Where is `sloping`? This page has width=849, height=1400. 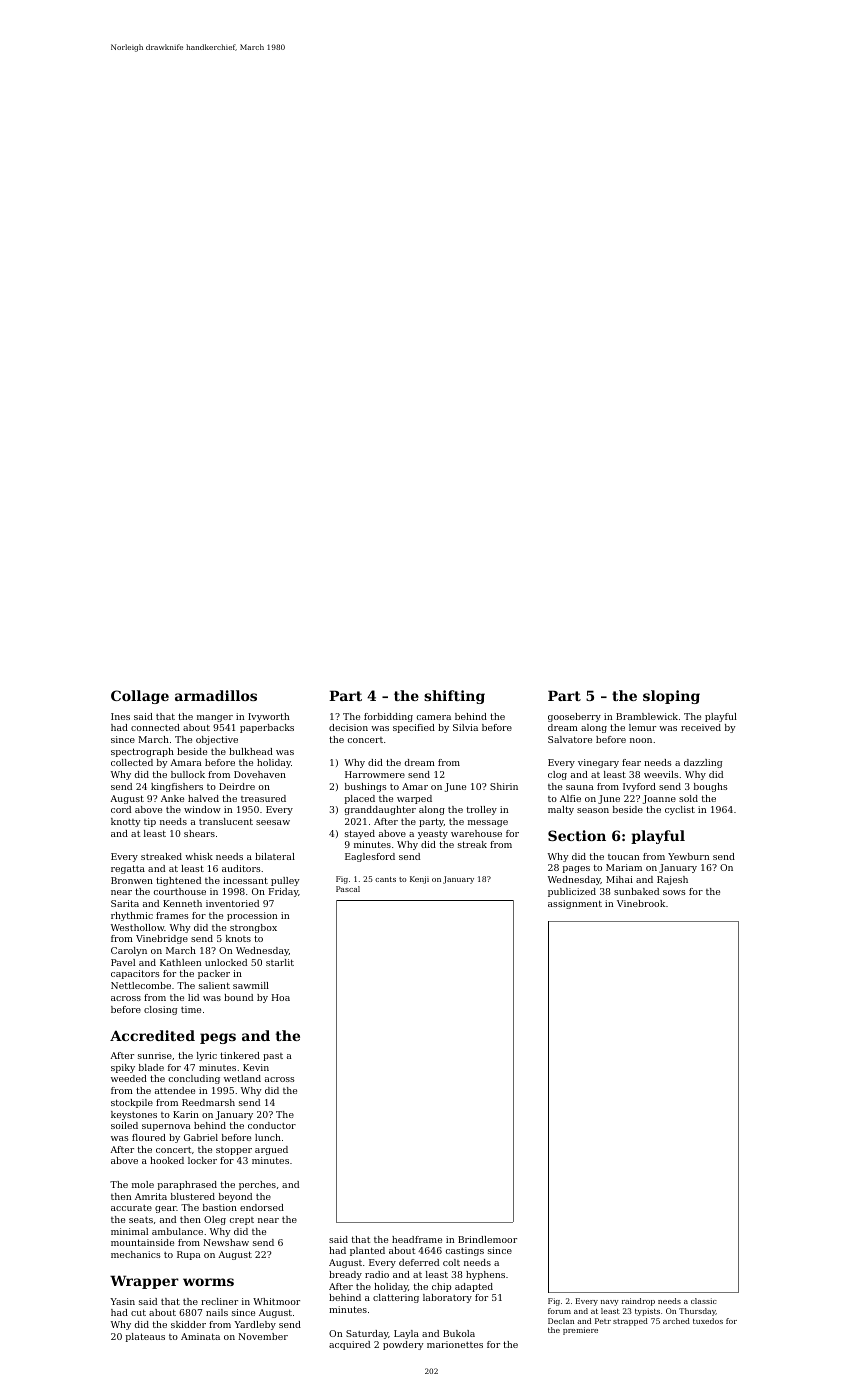
sloping is located at coordinates (671, 697).
